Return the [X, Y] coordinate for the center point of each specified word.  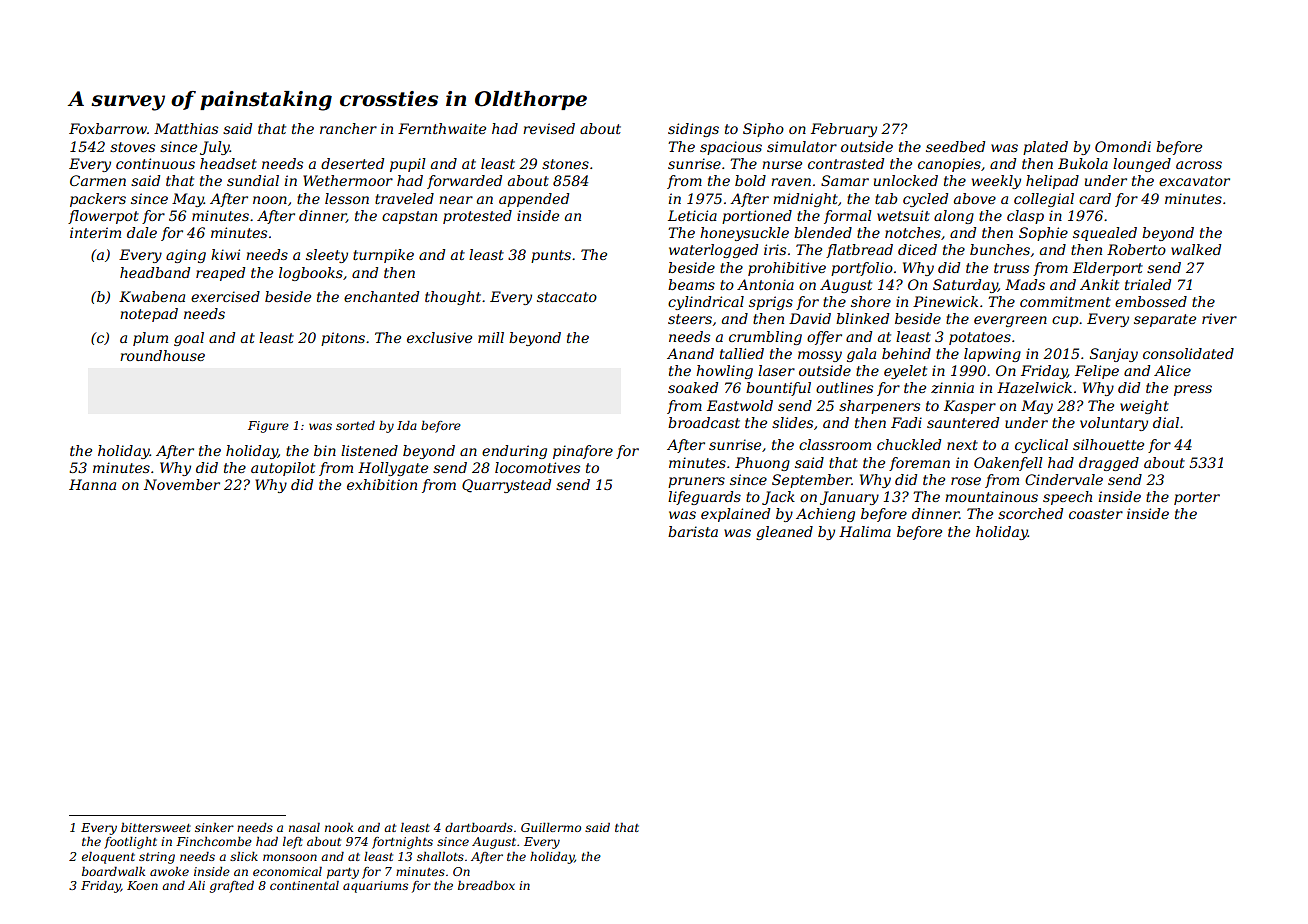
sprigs [771, 303]
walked [1196, 249]
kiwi [225, 254]
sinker [214, 827]
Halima [865, 531]
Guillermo [551, 827]
